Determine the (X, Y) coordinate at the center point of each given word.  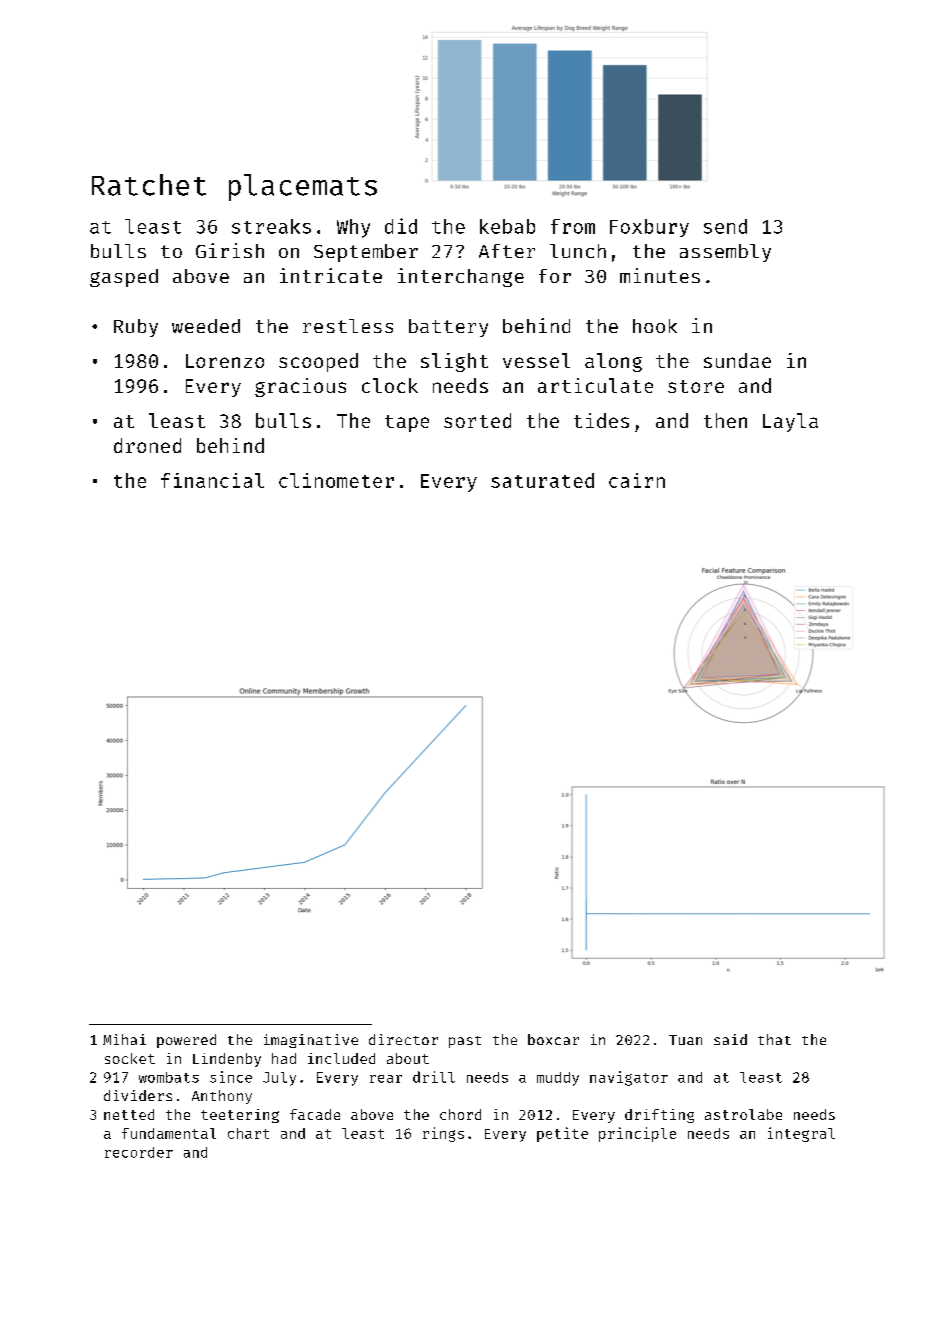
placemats (303, 187)
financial (212, 480)
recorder (139, 1152)
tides (601, 420)
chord (460, 1114)
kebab (507, 226)
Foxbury (649, 228)
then (725, 420)
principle (637, 1134)
